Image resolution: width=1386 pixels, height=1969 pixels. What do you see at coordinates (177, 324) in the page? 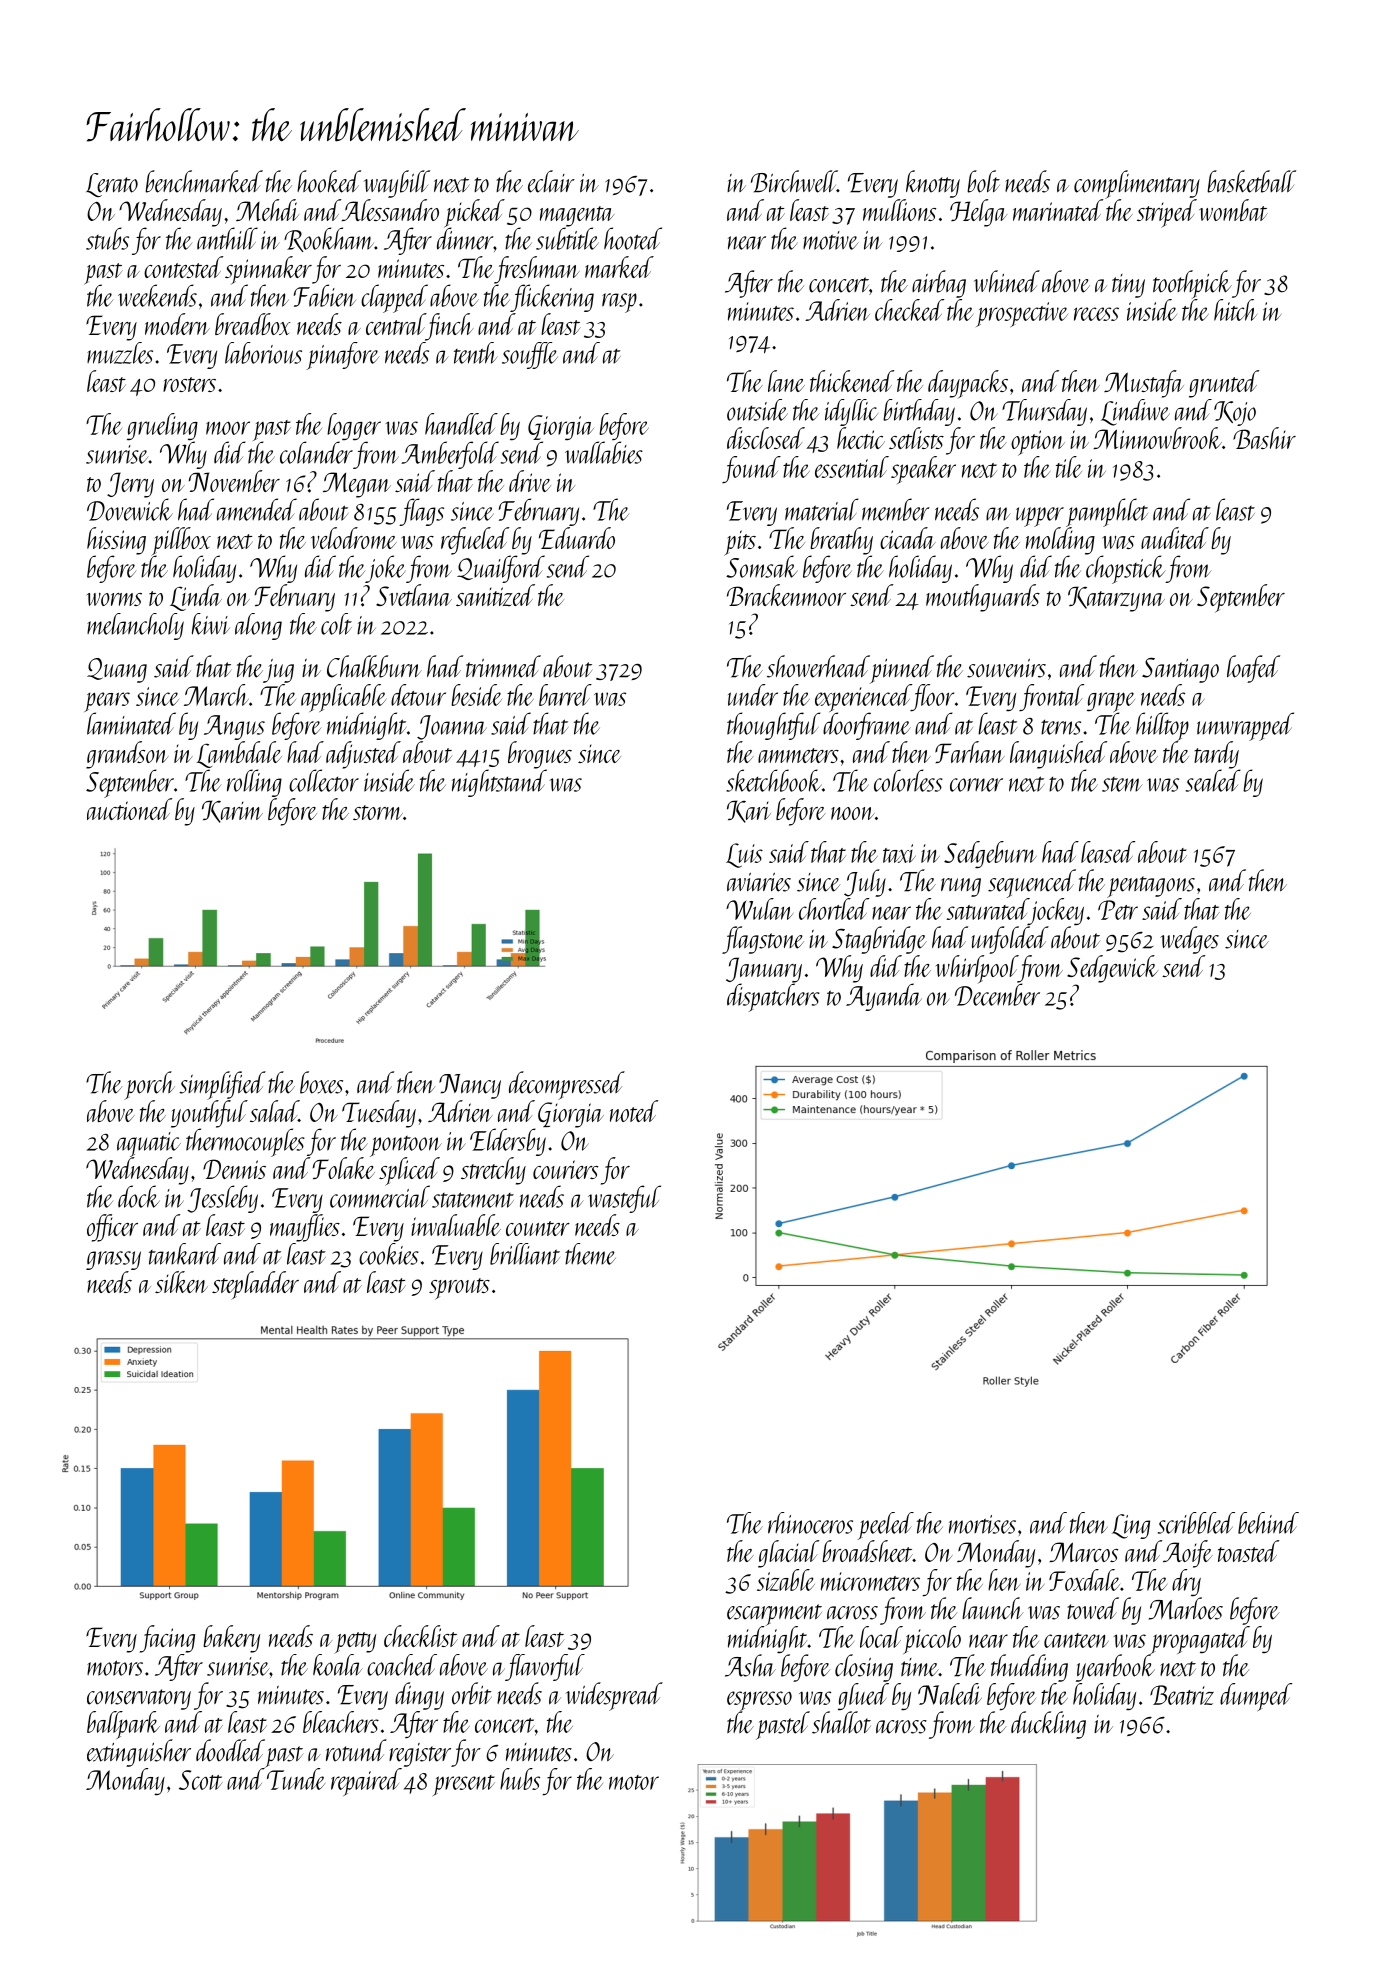
I see `modern` at bounding box center [177, 324].
